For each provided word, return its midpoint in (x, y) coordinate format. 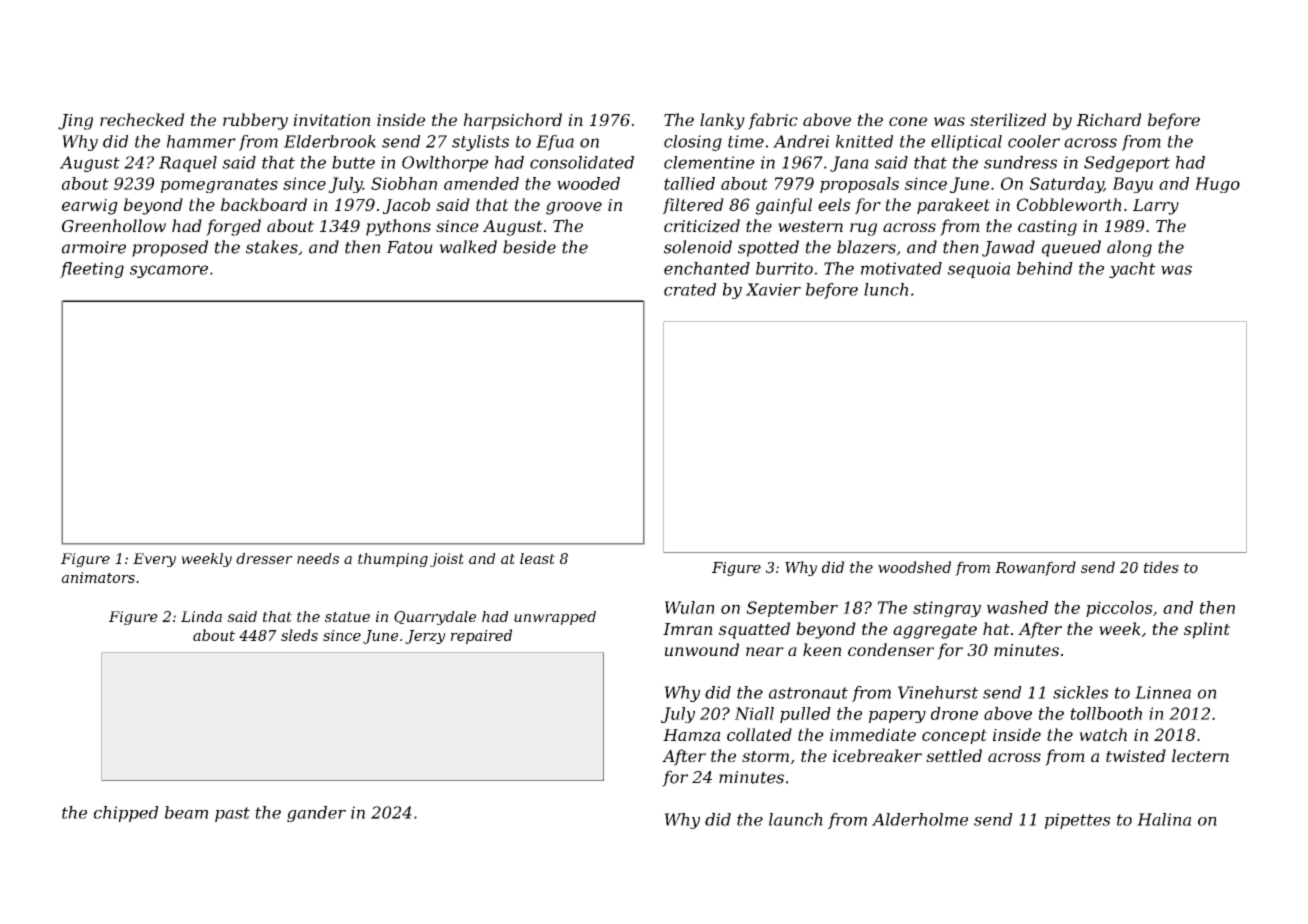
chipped (126, 814)
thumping (393, 560)
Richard (1109, 119)
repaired (481, 636)
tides (1161, 567)
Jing (75, 122)
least (537, 558)
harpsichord (513, 121)
